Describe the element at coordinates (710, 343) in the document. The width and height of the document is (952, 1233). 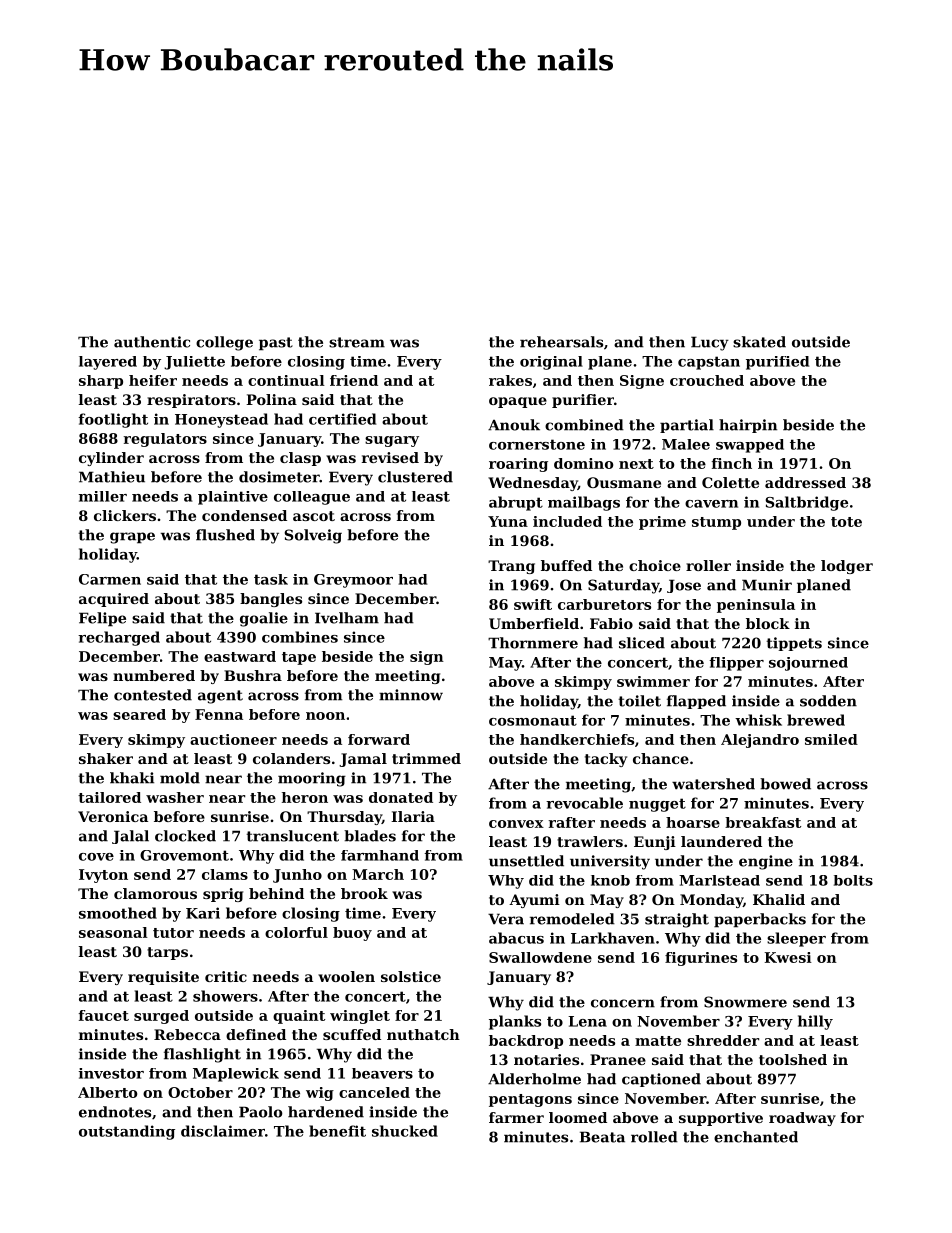
I see `Lucy` at that location.
